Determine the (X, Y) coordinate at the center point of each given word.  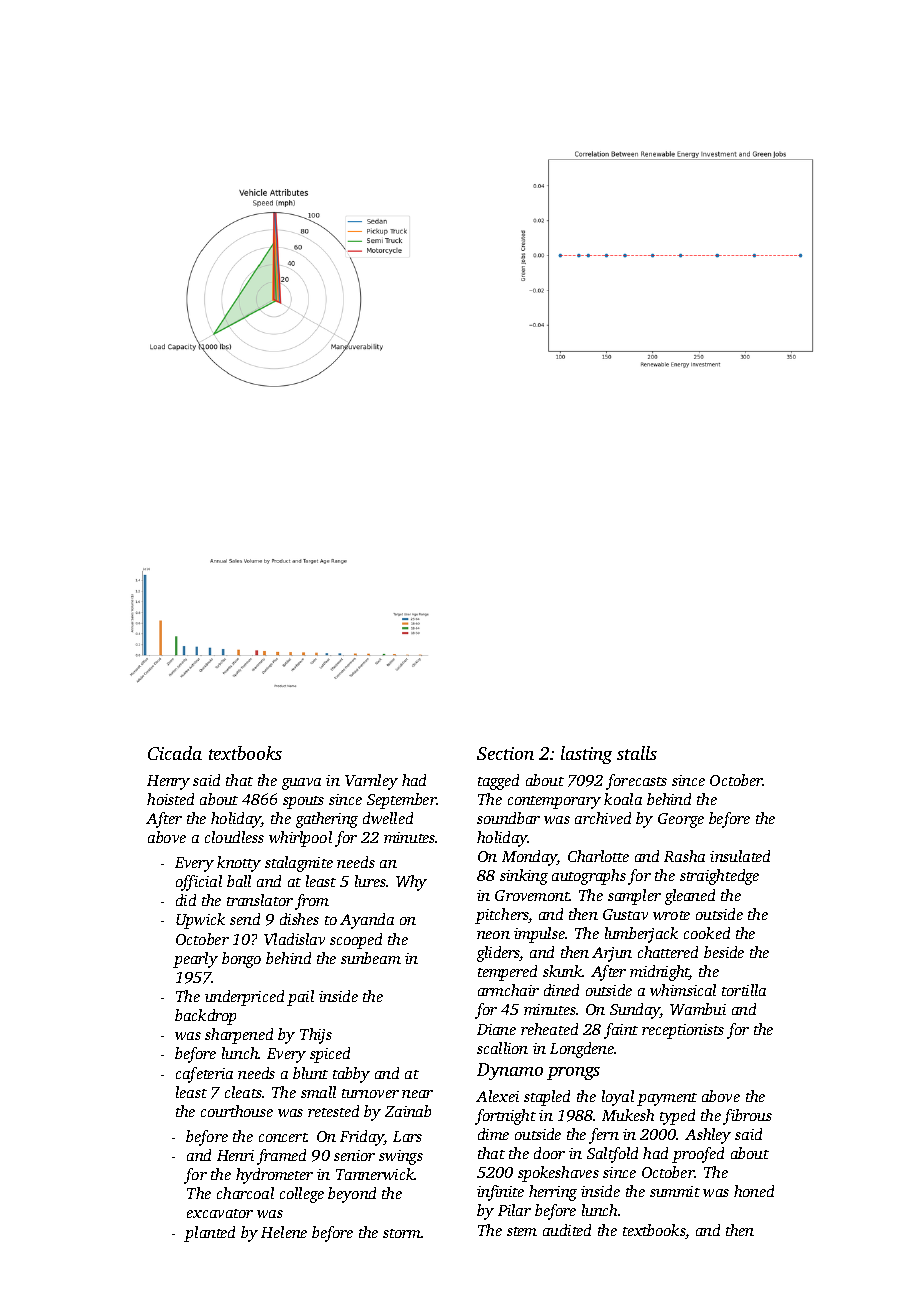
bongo (241, 960)
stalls (637, 753)
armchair (508, 990)
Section (505, 753)
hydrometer (274, 1176)
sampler (634, 897)
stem (522, 1231)
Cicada (175, 753)
